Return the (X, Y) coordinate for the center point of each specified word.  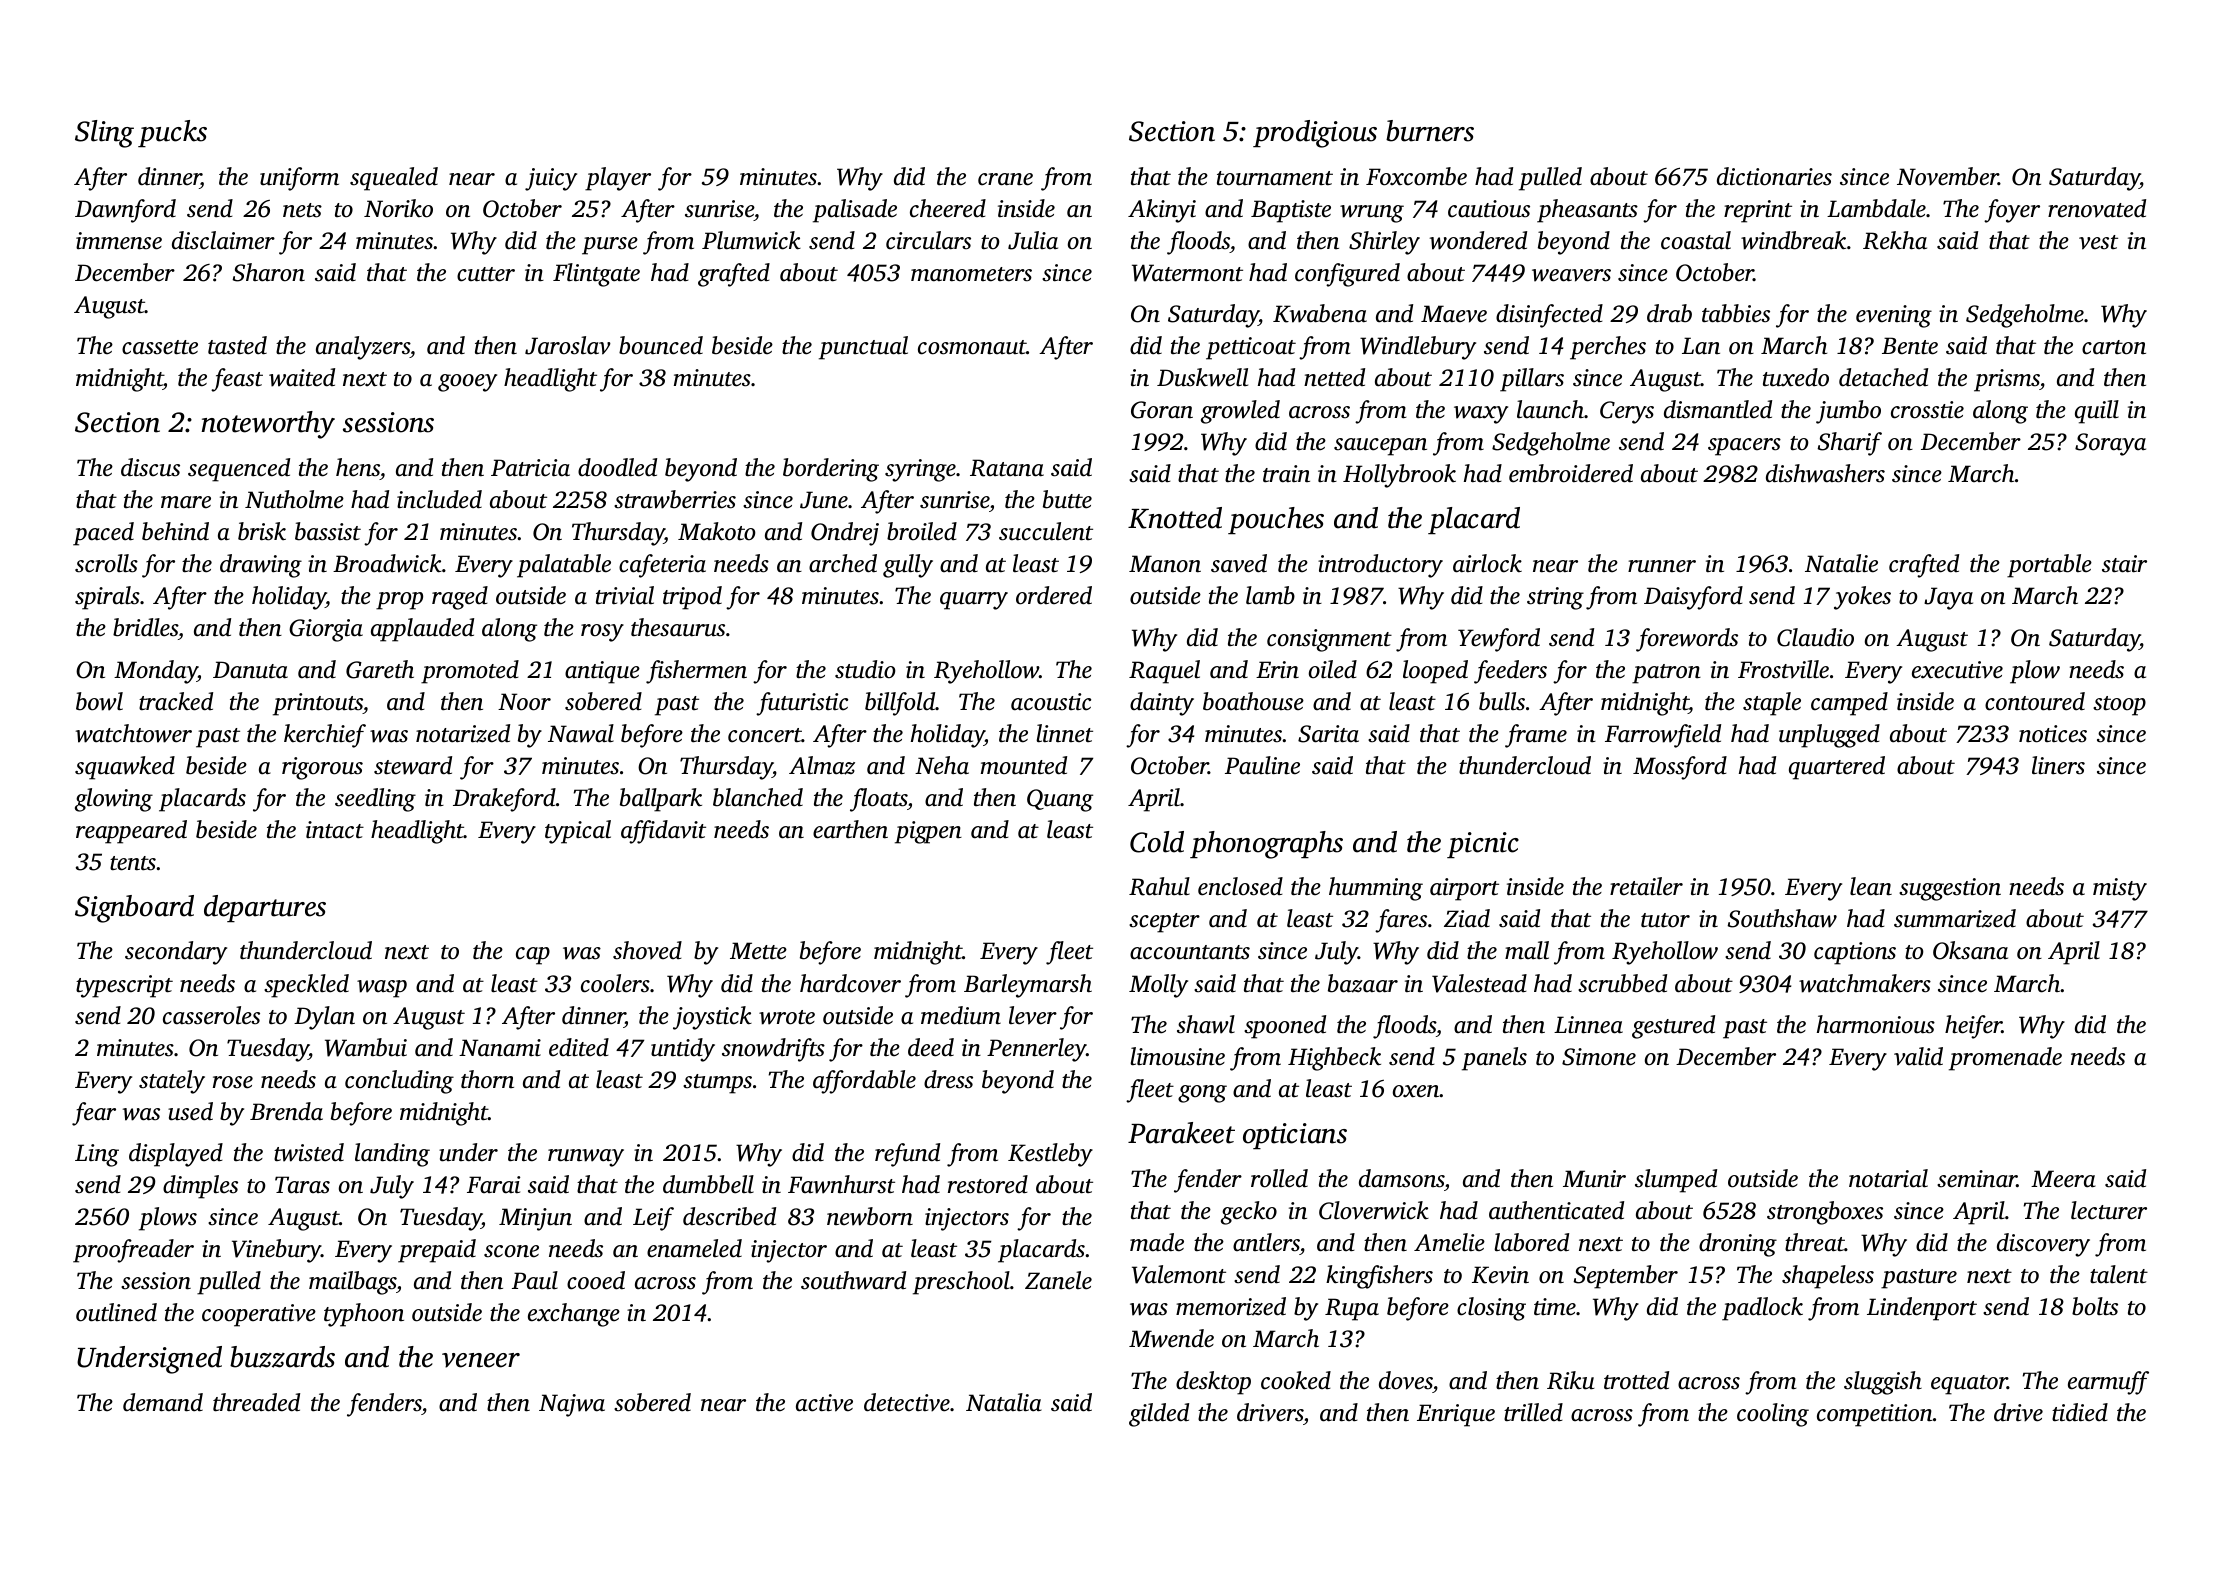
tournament (1275, 178)
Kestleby (1050, 1155)
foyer (2012, 211)
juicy (551, 179)
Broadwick (387, 563)
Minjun (535, 1219)
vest (2098, 242)
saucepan (1380, 447)
